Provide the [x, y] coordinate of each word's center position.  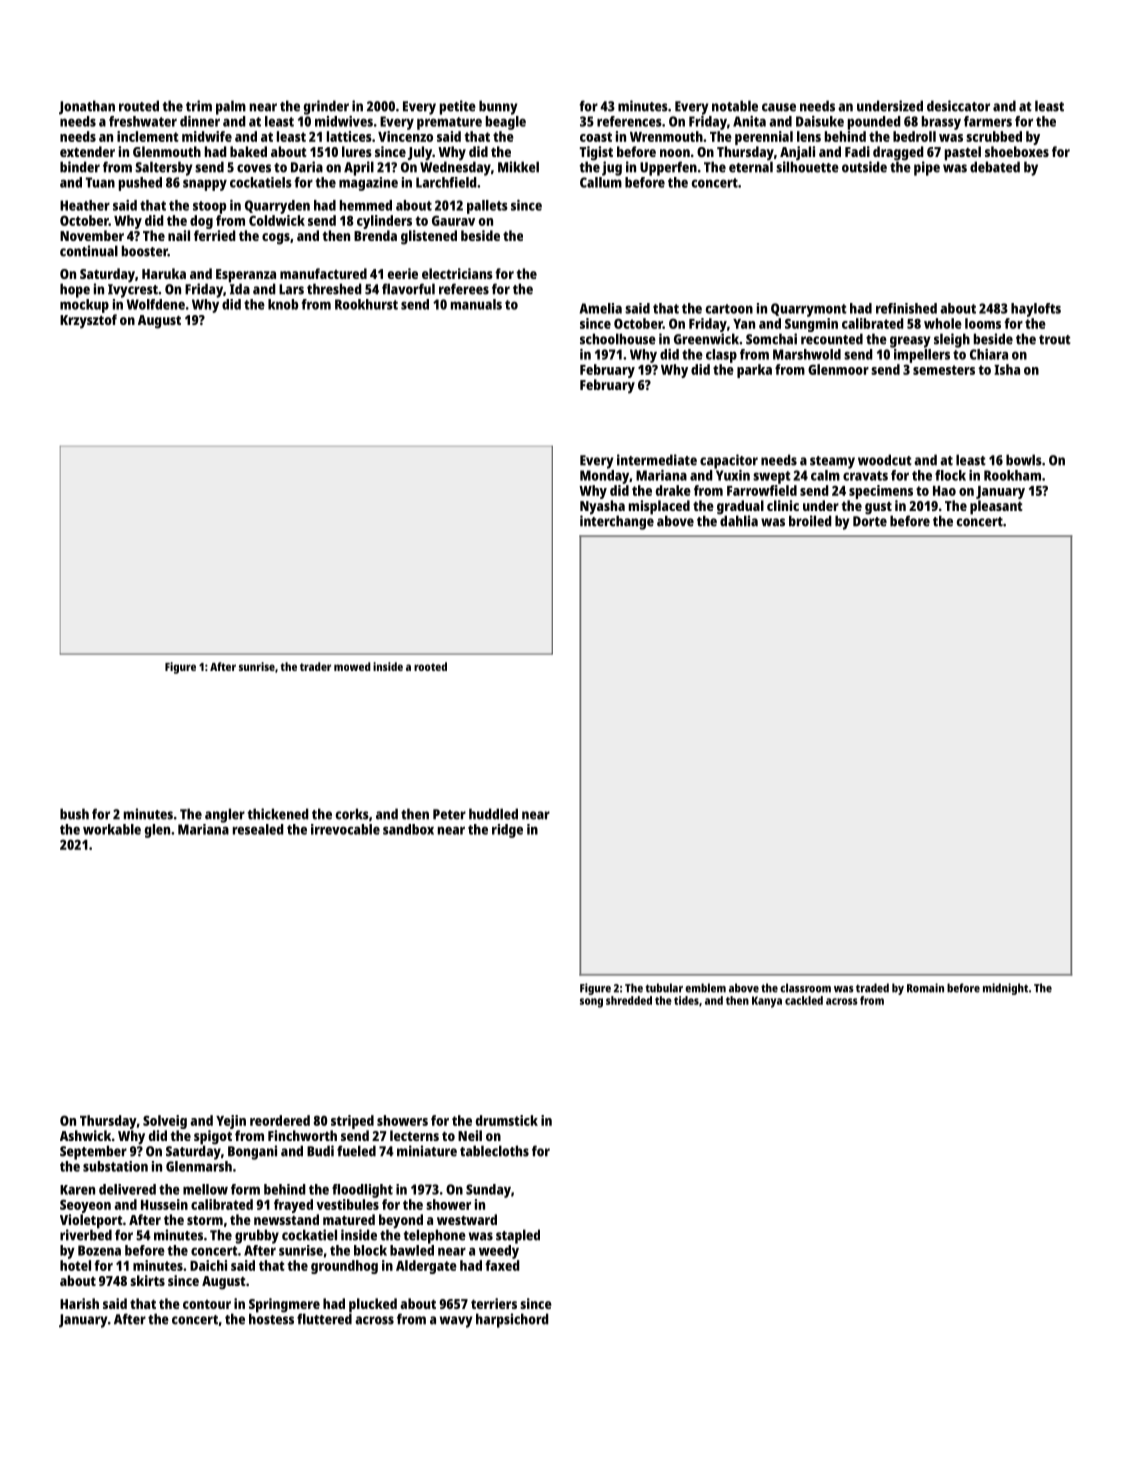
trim [199, 106]
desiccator [958, 106]
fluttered [324, 1319]
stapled [518, 1236]
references [629, 121]
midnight [1005, 989]
